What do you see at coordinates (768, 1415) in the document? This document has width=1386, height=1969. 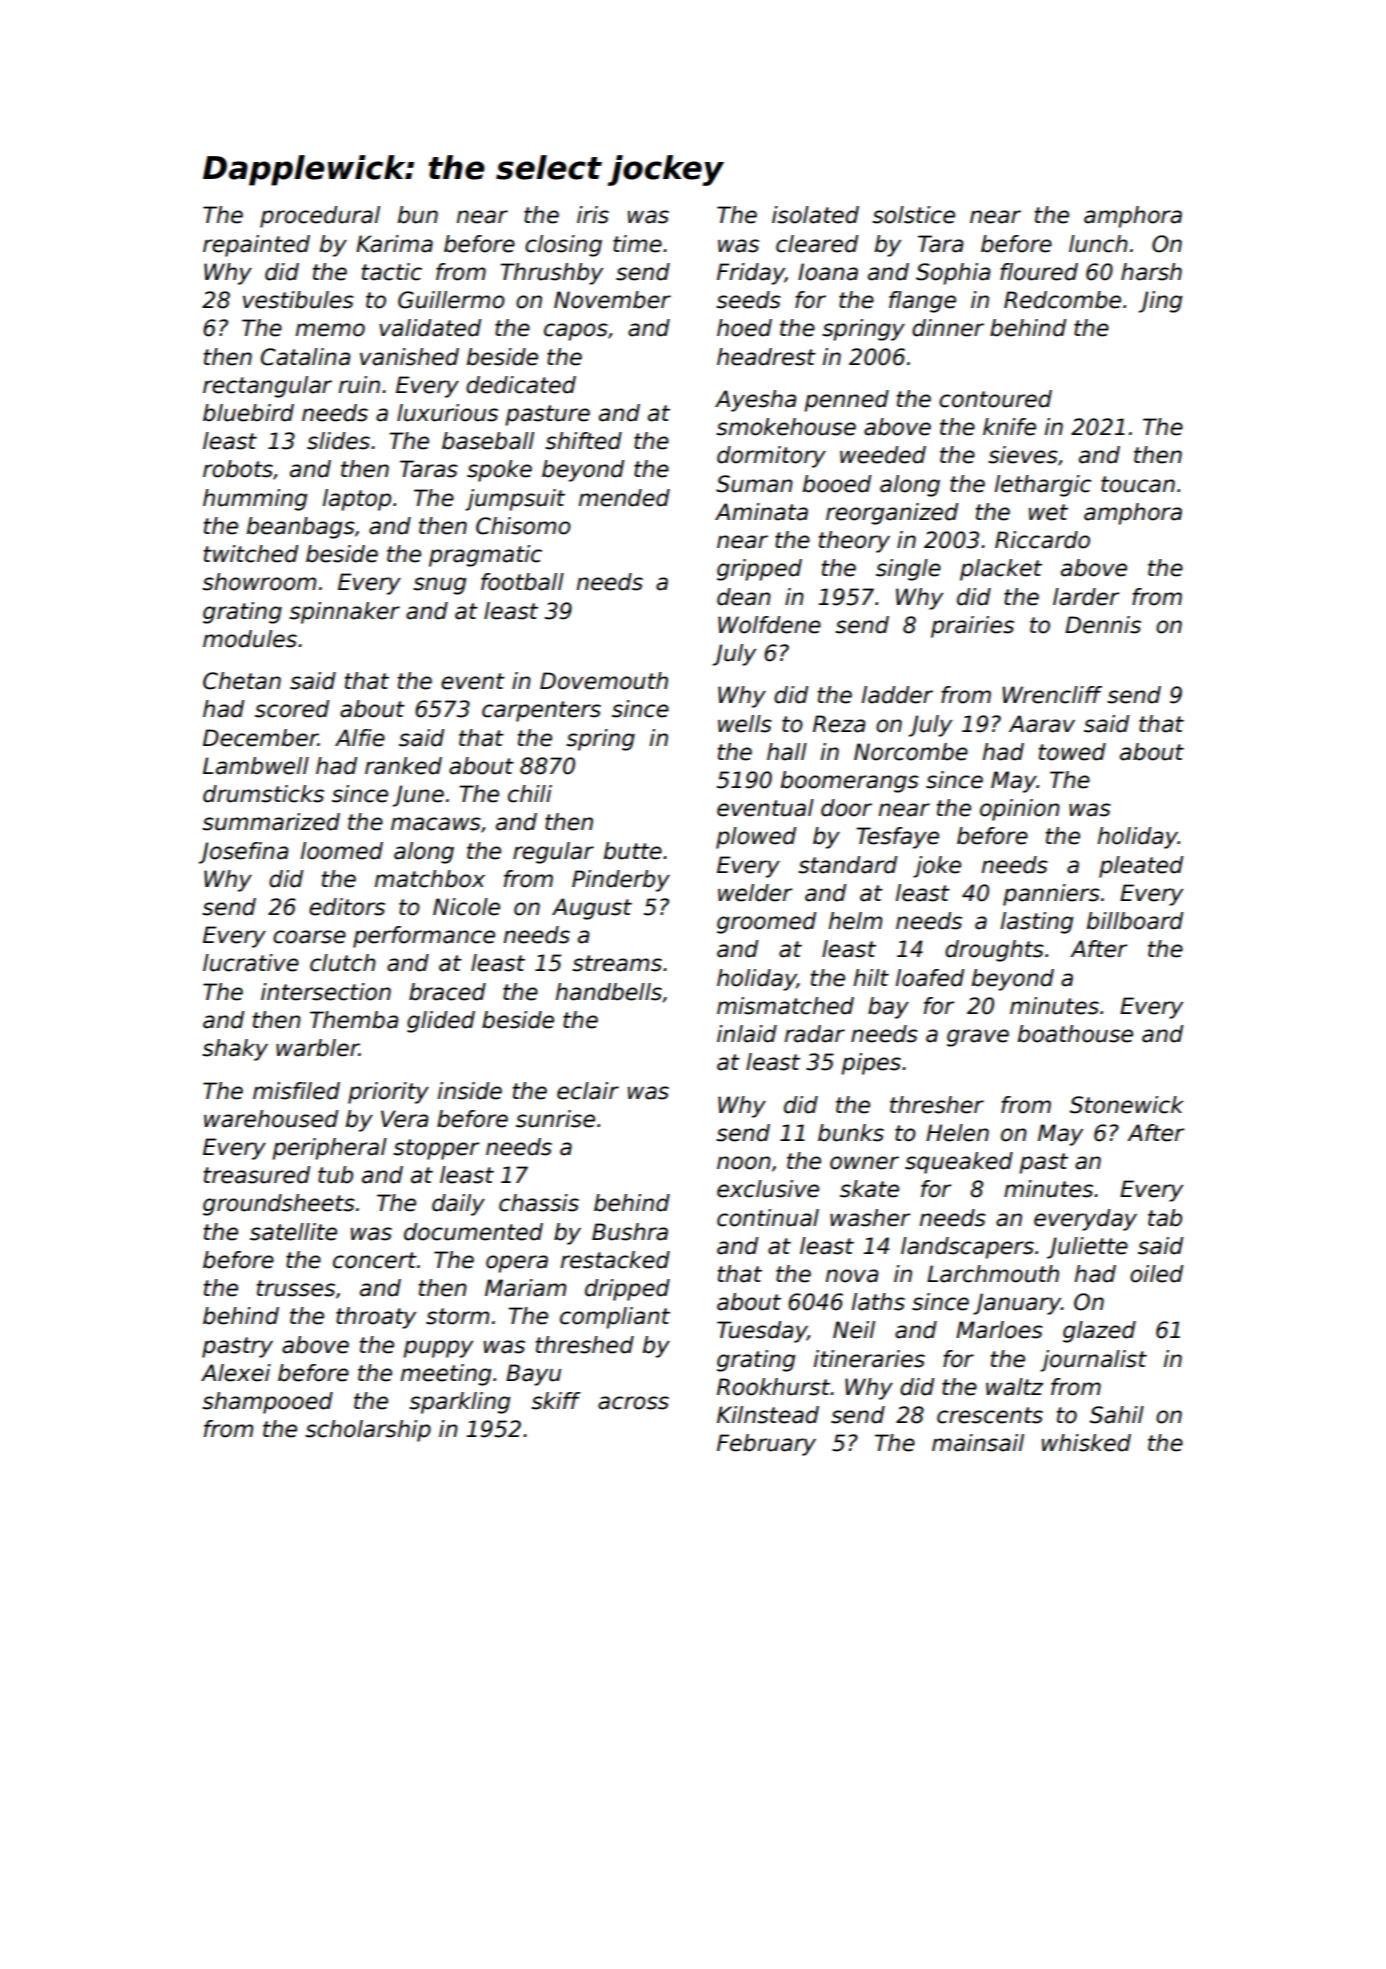 I see `Kilnstead` at bounding box center [768, 1415].
